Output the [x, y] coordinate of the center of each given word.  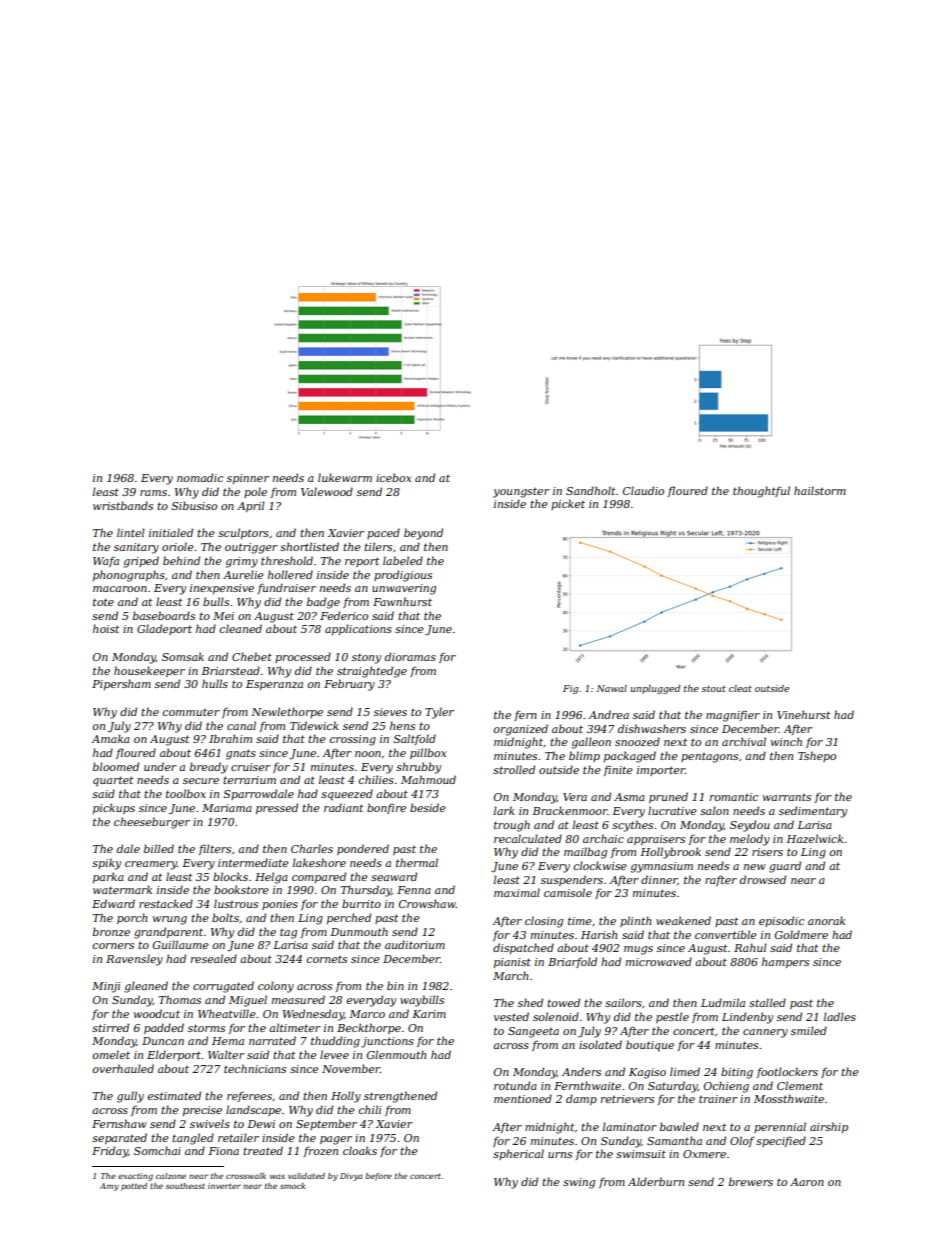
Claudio [643, 490]
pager [336, 1140]
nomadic [200, 477]
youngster [521, 493]
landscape [253, 1110]
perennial [780, 1127]
